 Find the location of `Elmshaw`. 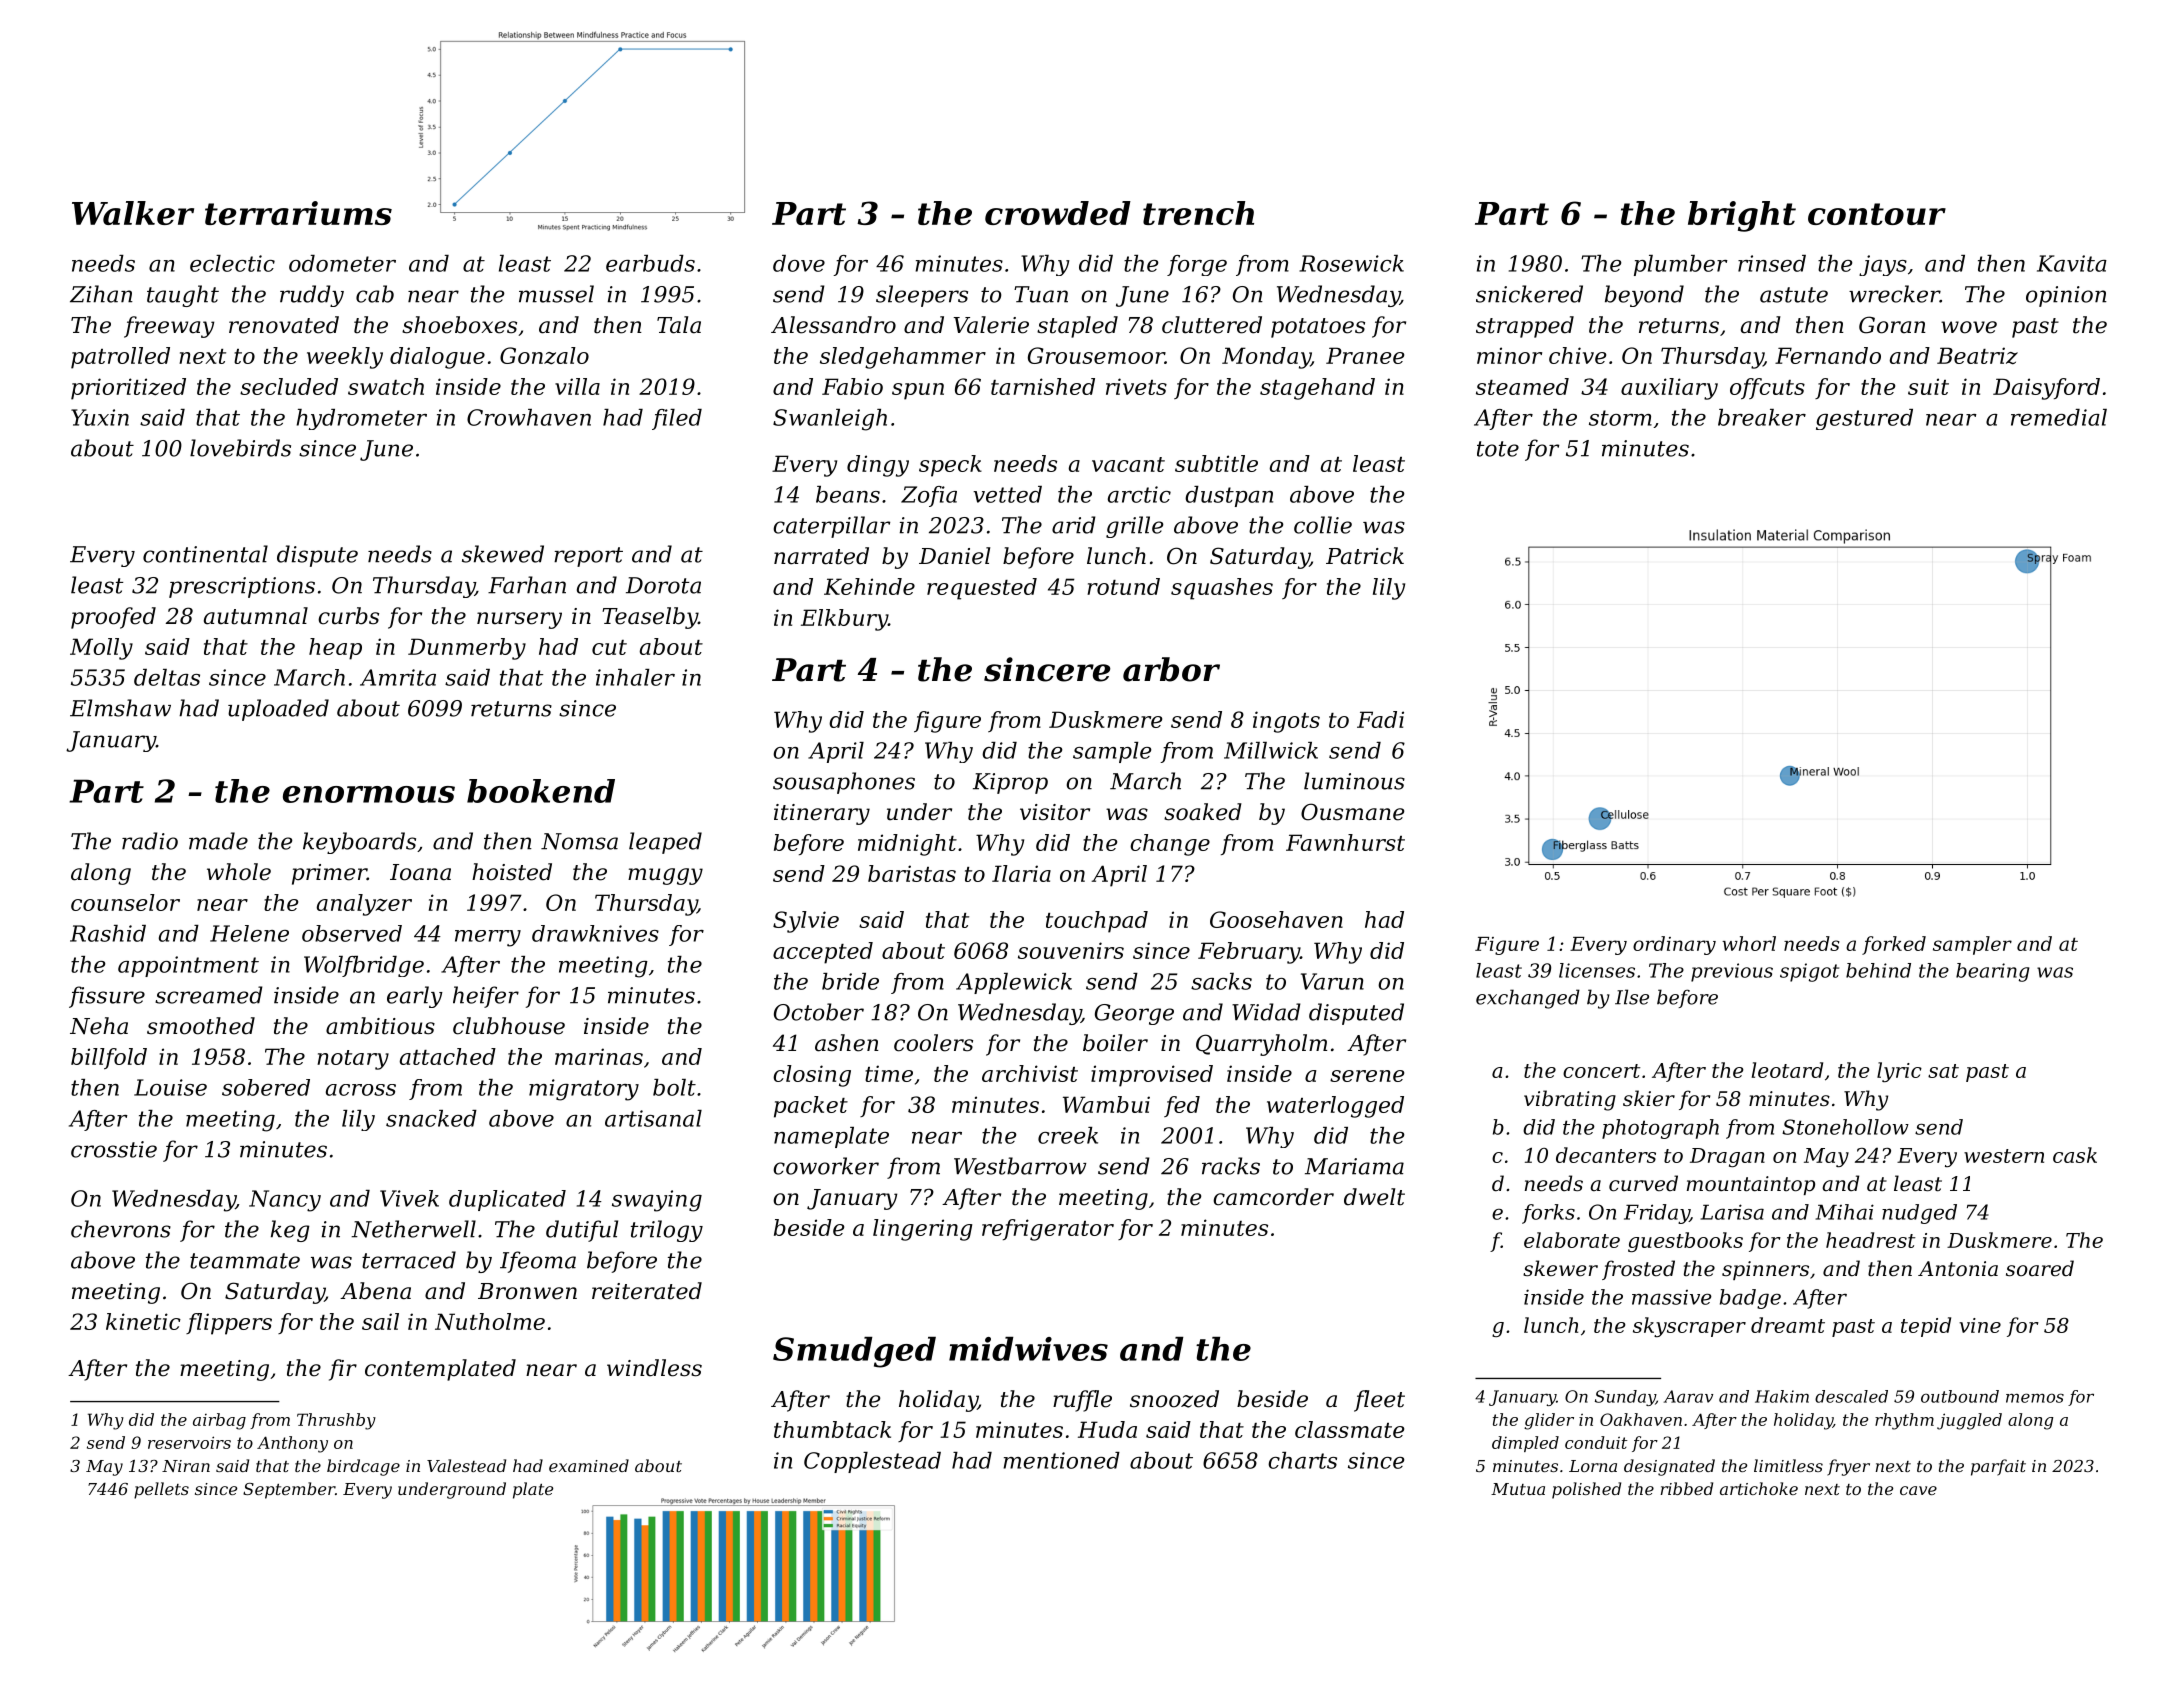

Elmshaw is located at coordinates (120, 708).
